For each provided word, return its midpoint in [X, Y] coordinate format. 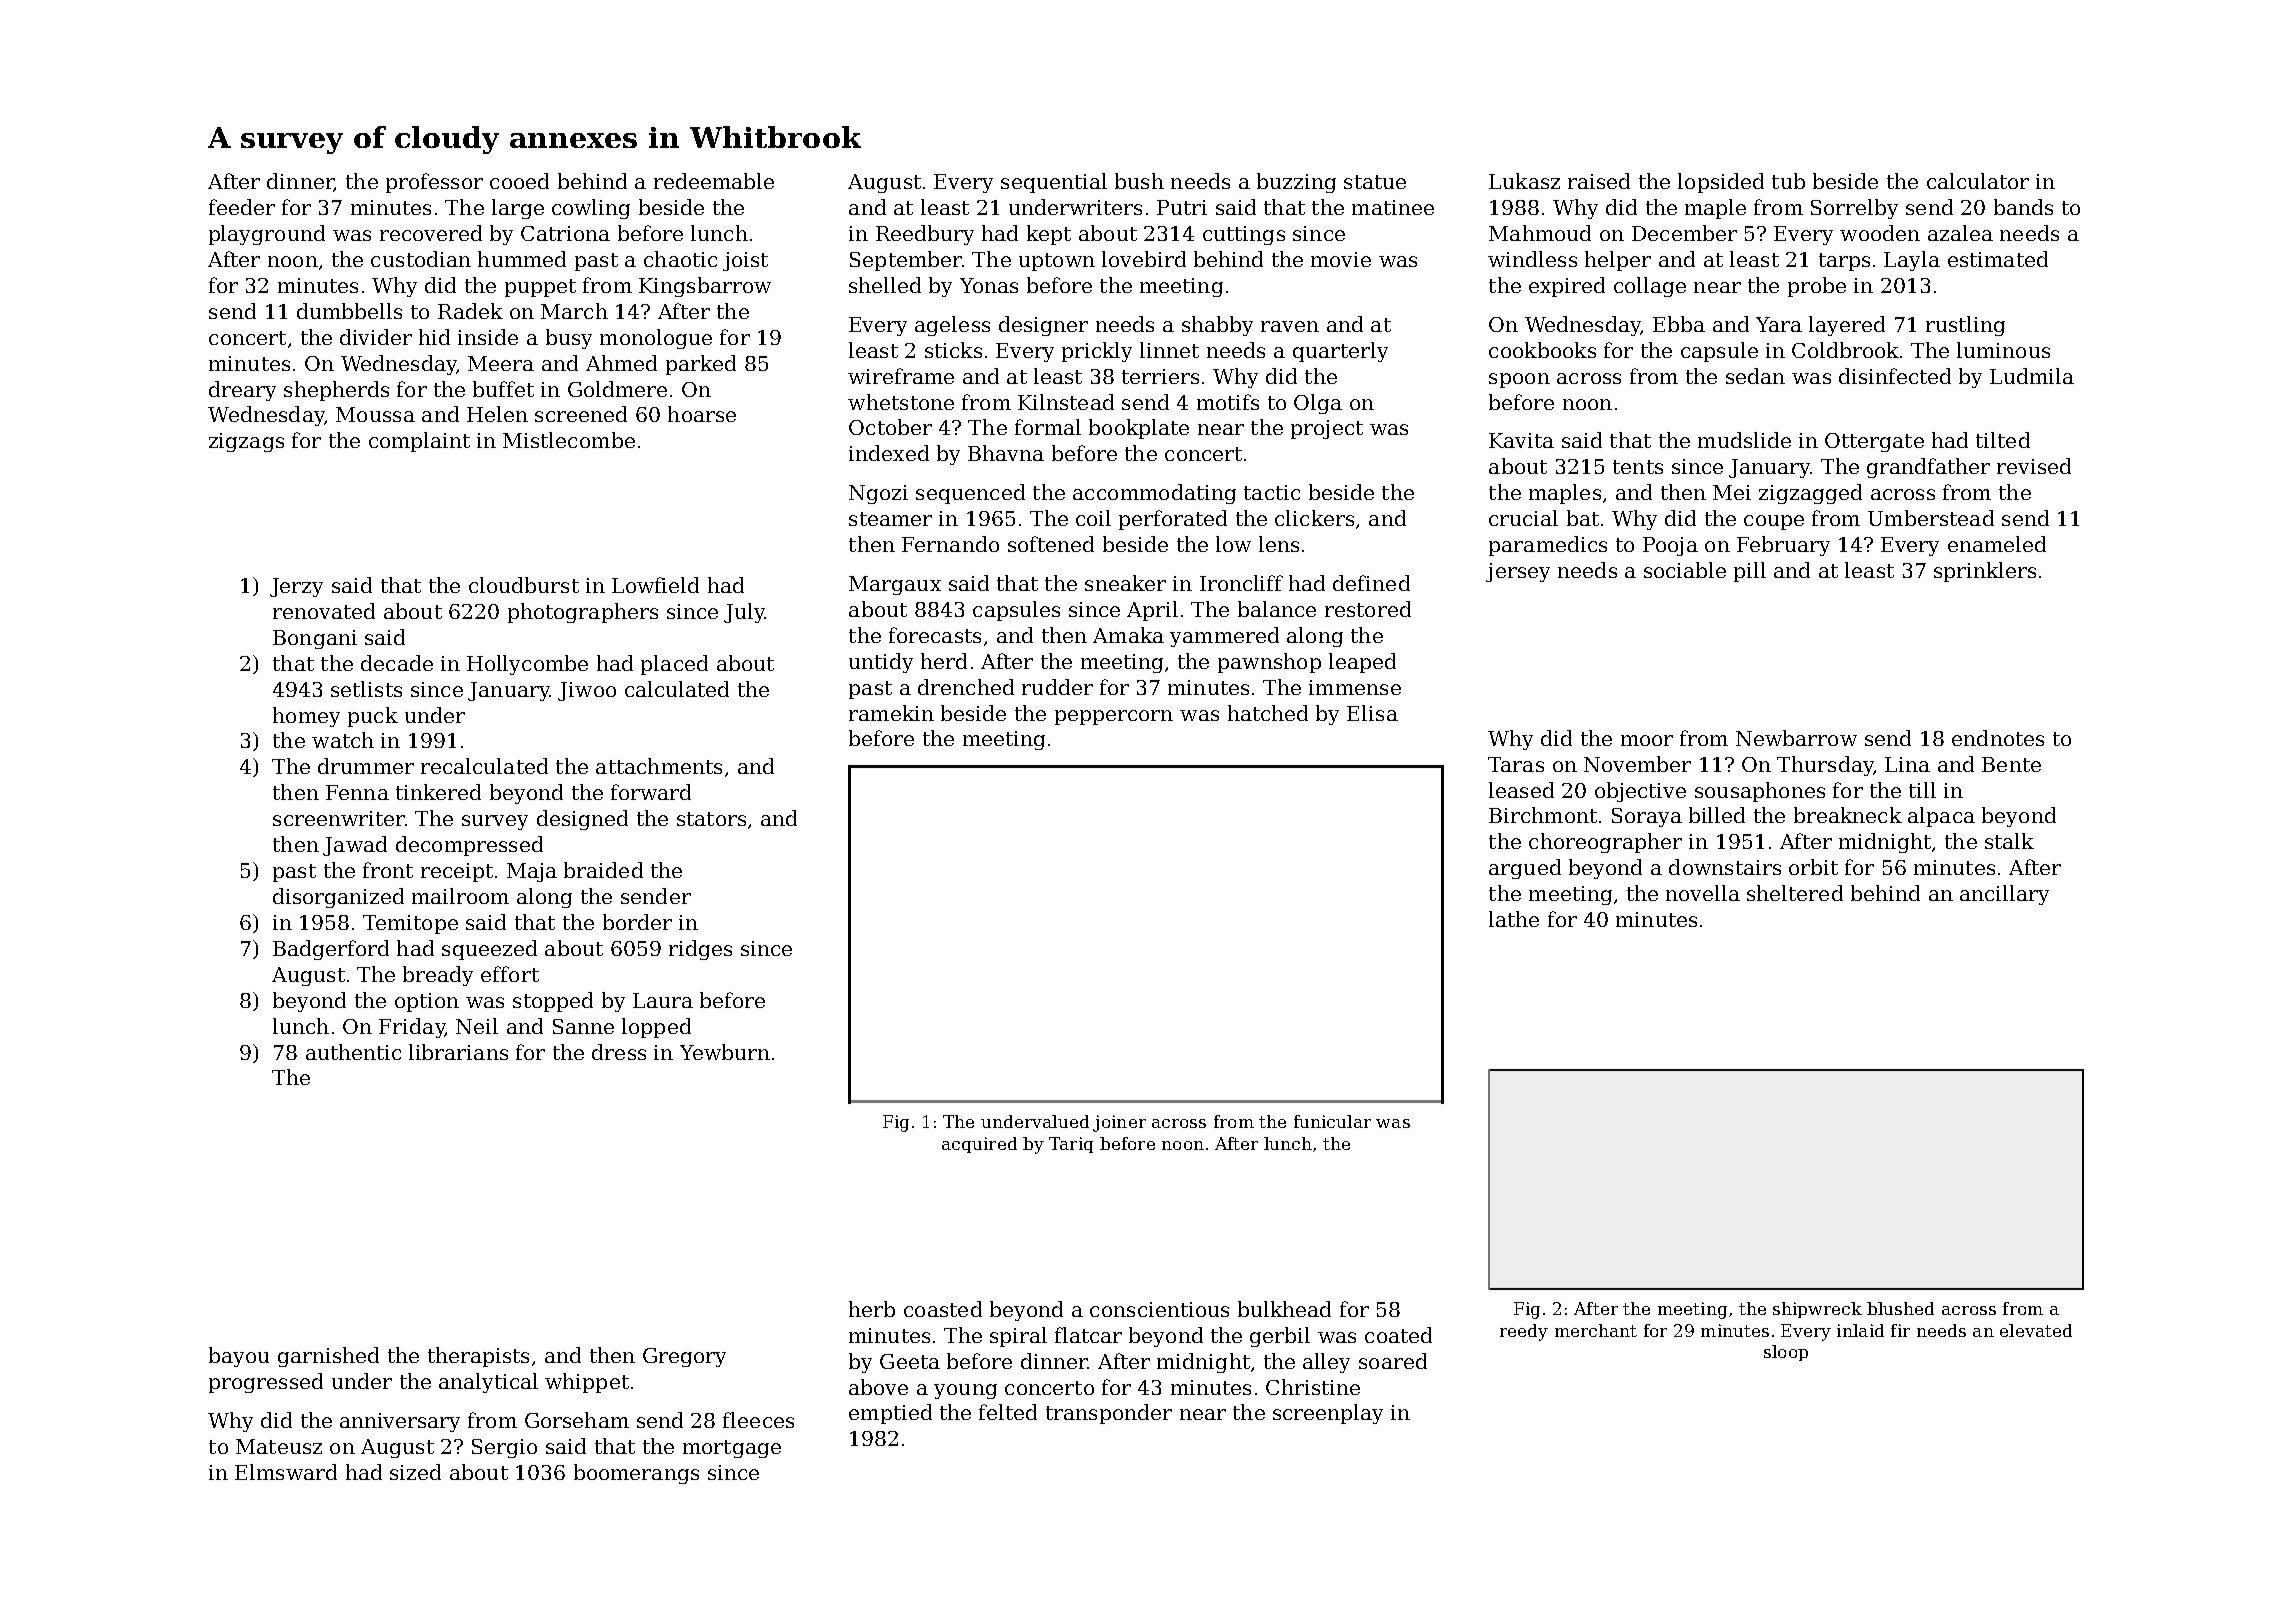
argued [1525, 869]
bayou [239, 1357]
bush [1139, 181]
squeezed [489, 950]
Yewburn [725, 1052]
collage [1650, 287]
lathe [1514, 919]
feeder [242, 207]
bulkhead [1284, 1309]
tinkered [438, 792]
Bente [2011, 764]
